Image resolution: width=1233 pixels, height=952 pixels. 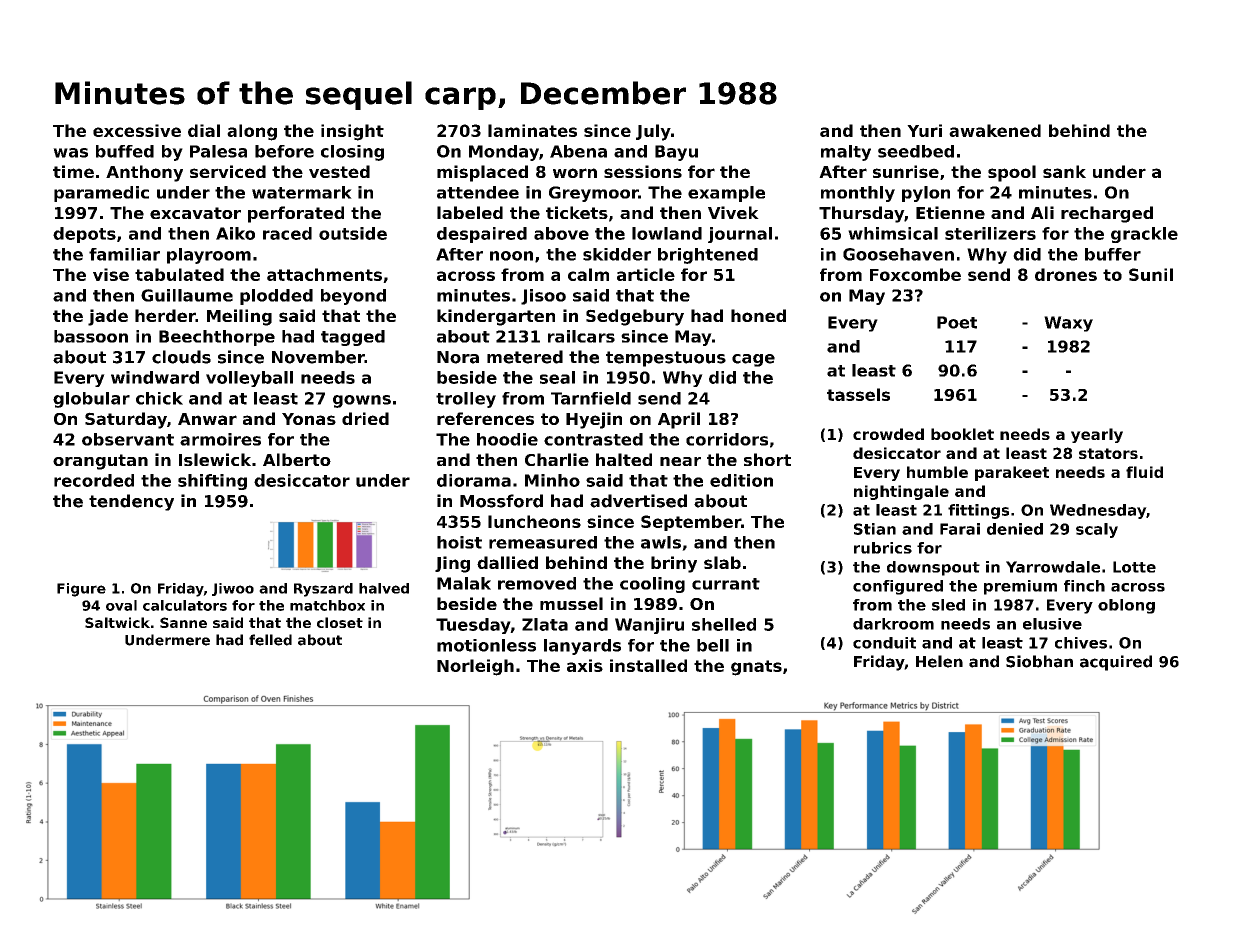 I want to click on despaired, so click(x=482, y=235).
